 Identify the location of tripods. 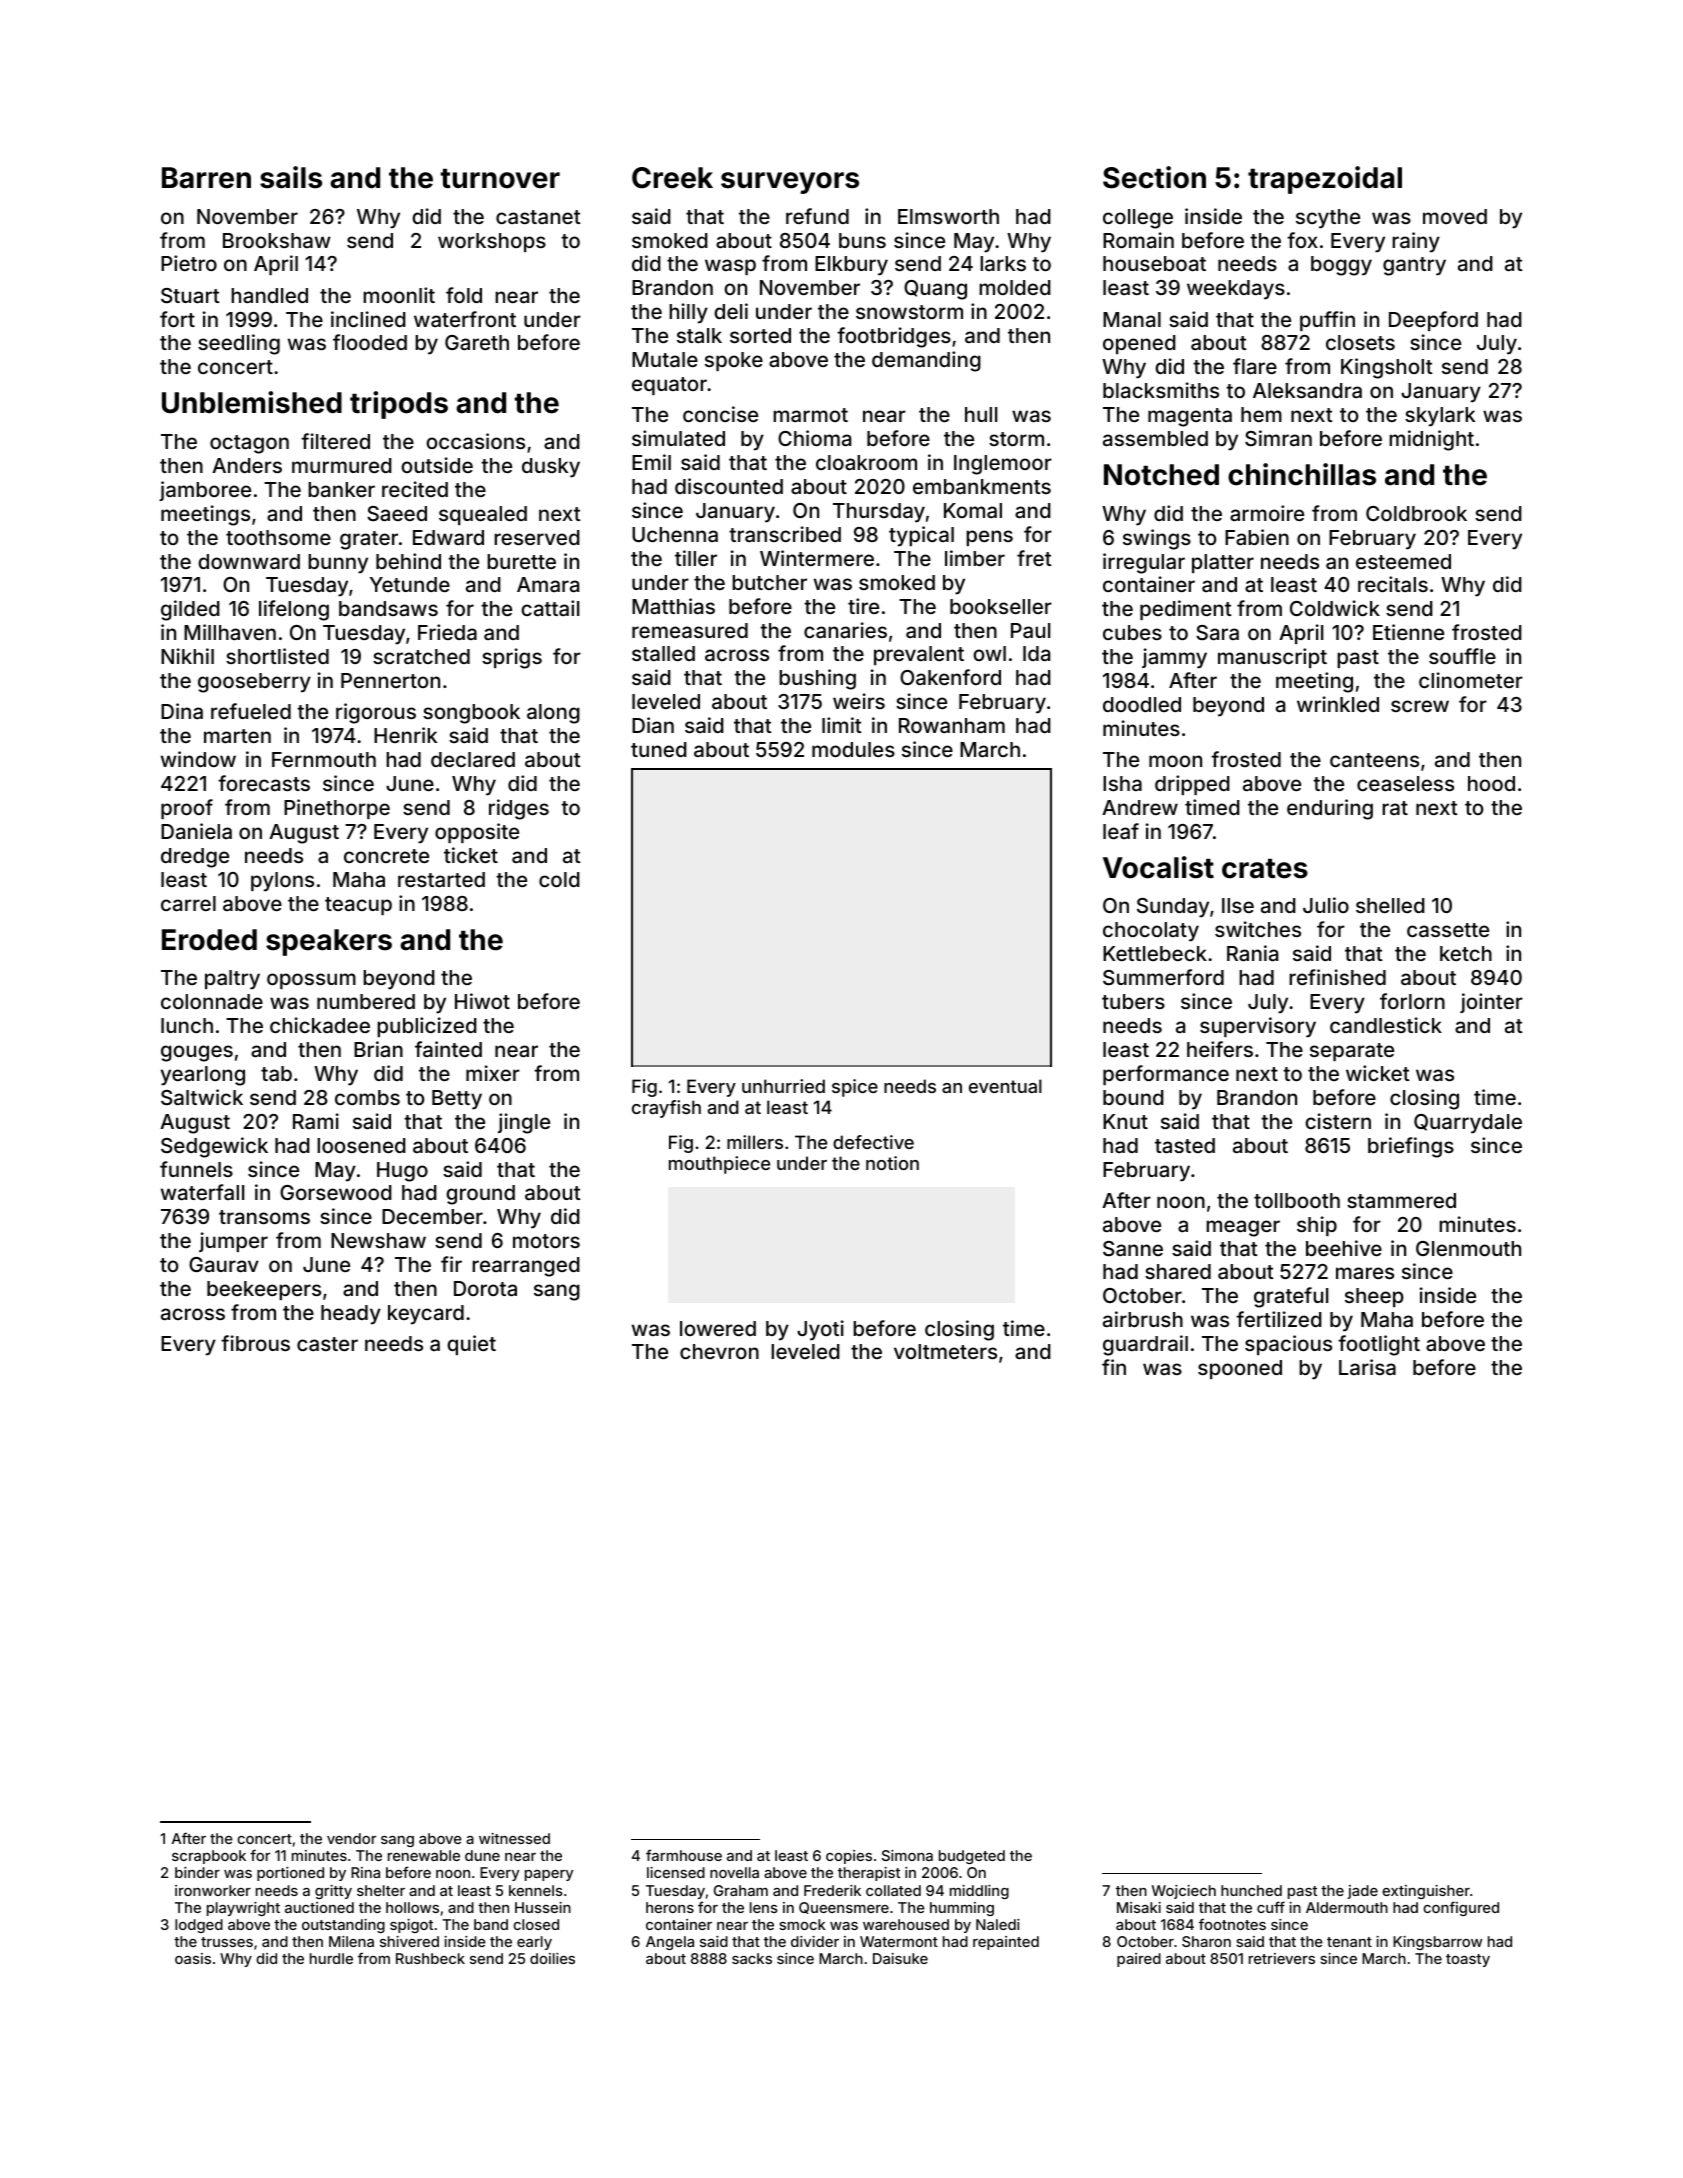
(399, 405).
